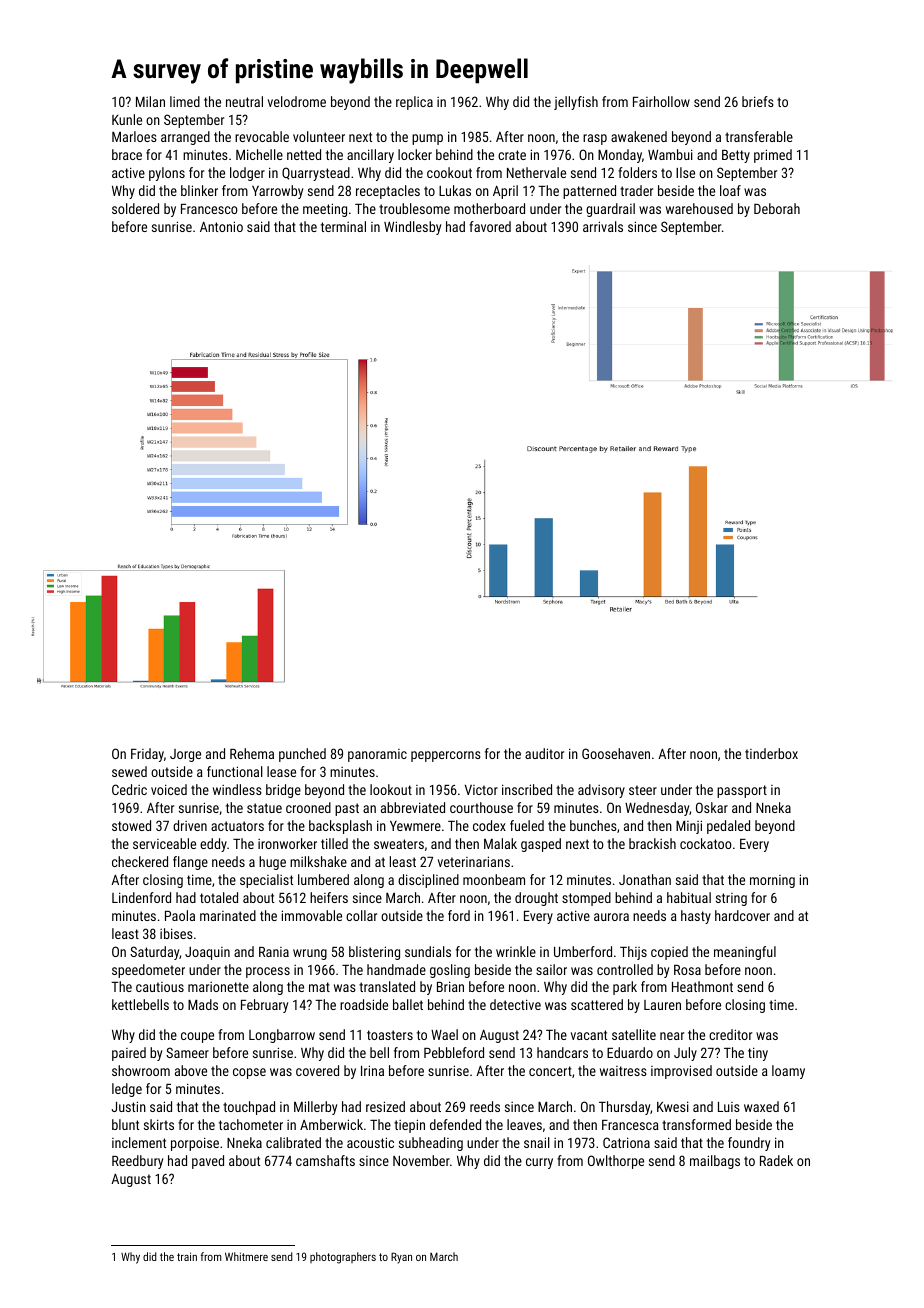 The height and width of the image is (1308, 924). I want to click on passport, so click(742, 791).
